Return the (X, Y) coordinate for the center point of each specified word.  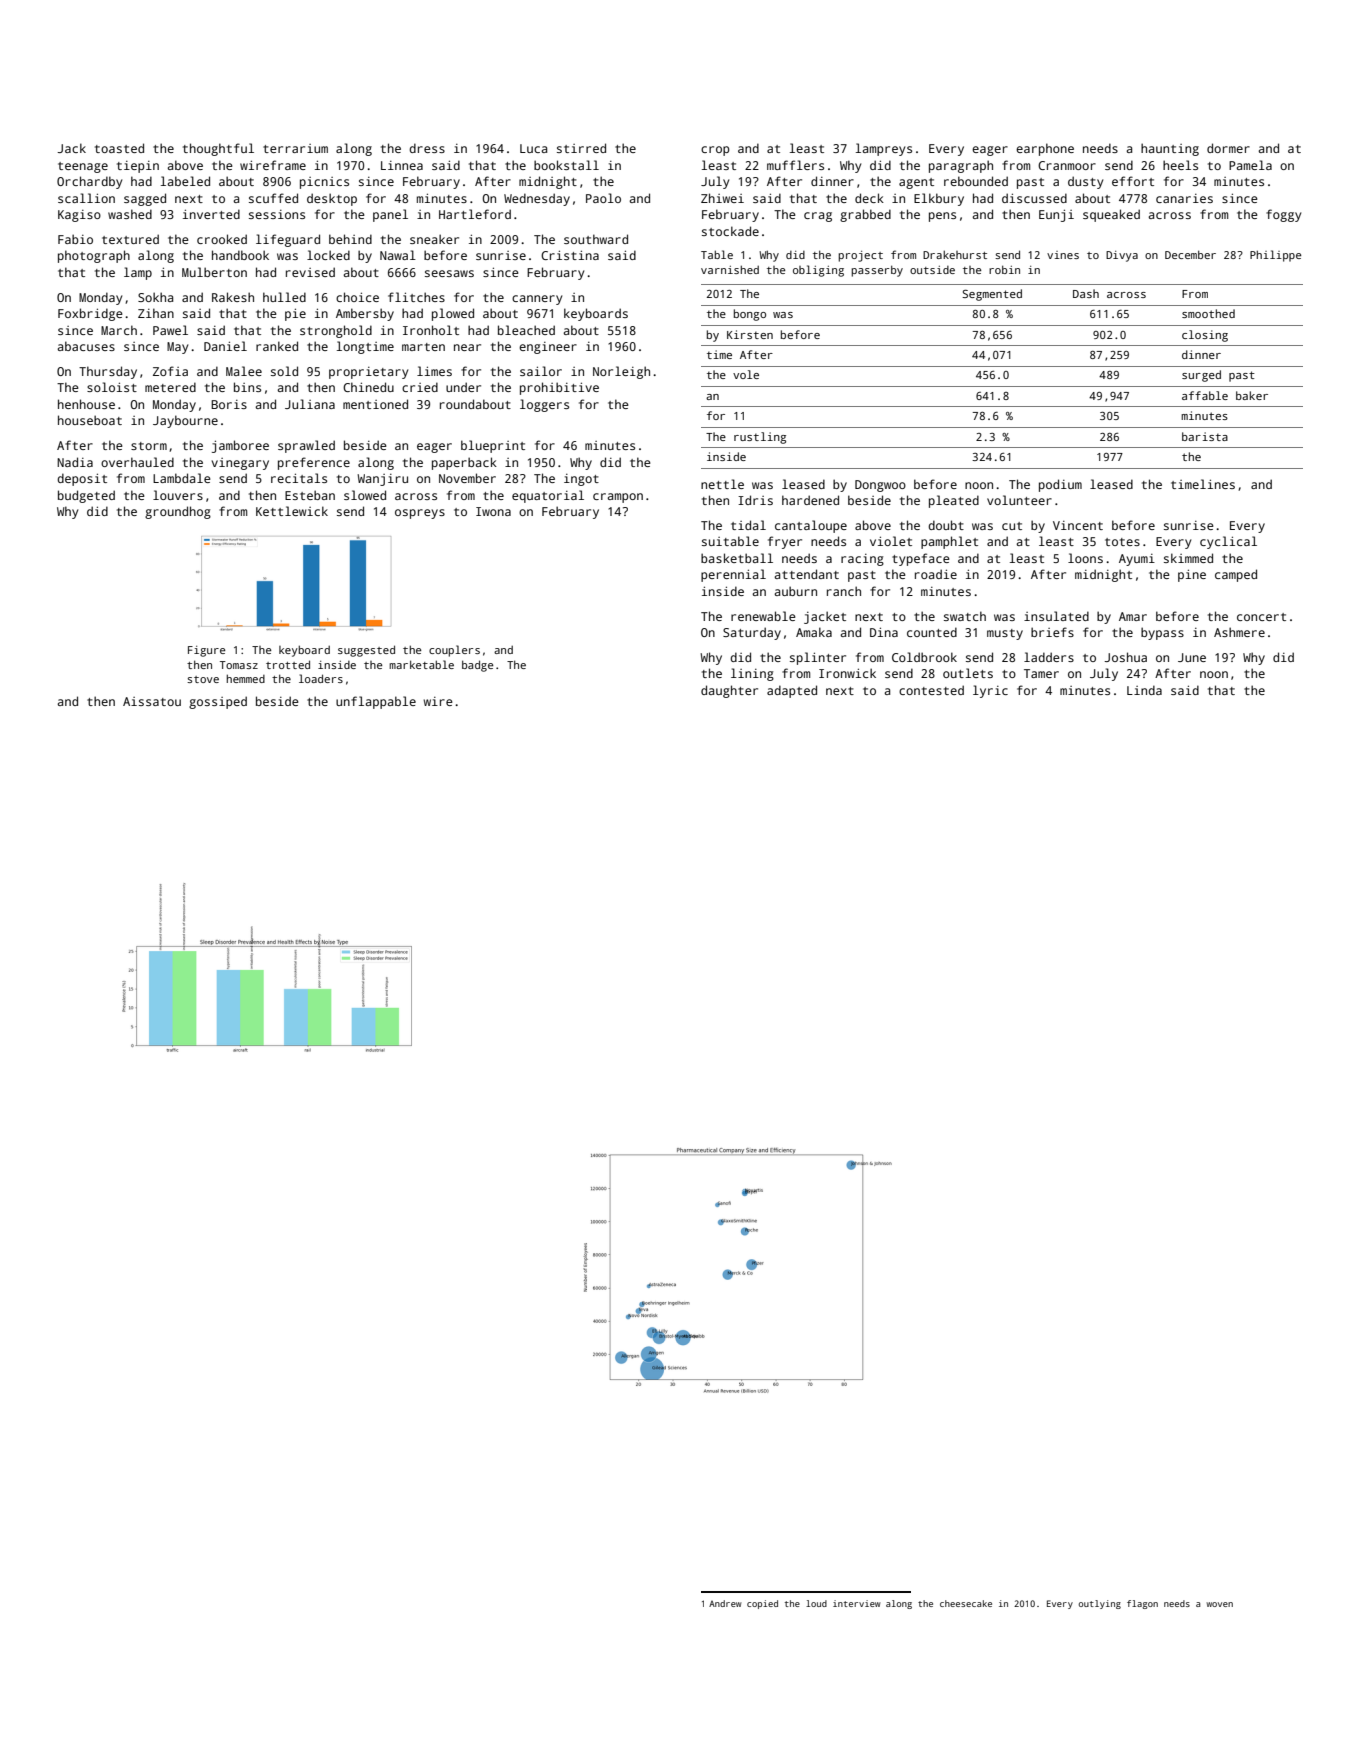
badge (477, 666)
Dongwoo (880, 486)
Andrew (725, 1603)
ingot (581, 480)
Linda (1144, 690)
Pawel (170, 330)
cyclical (1228, 542)
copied (762, 1604)
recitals (299, 478)
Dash (1086, 293)
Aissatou (152, 701)
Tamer (1041, 673)
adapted (792, 691)
